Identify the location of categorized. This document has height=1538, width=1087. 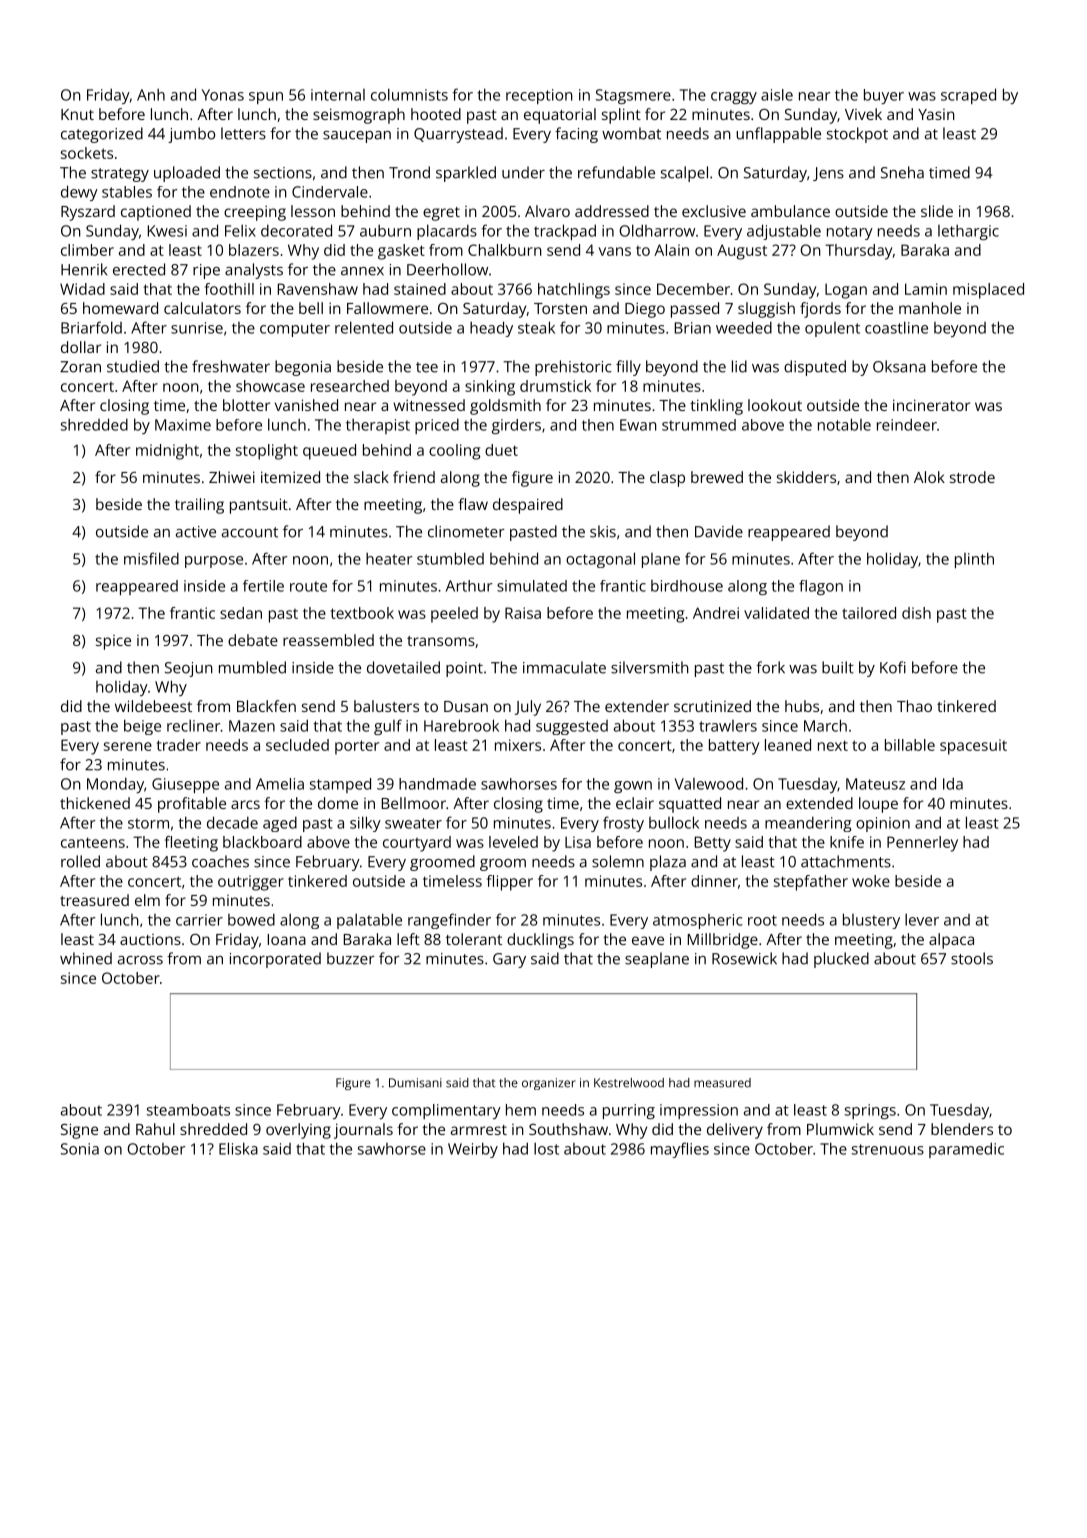
(102, 135).
